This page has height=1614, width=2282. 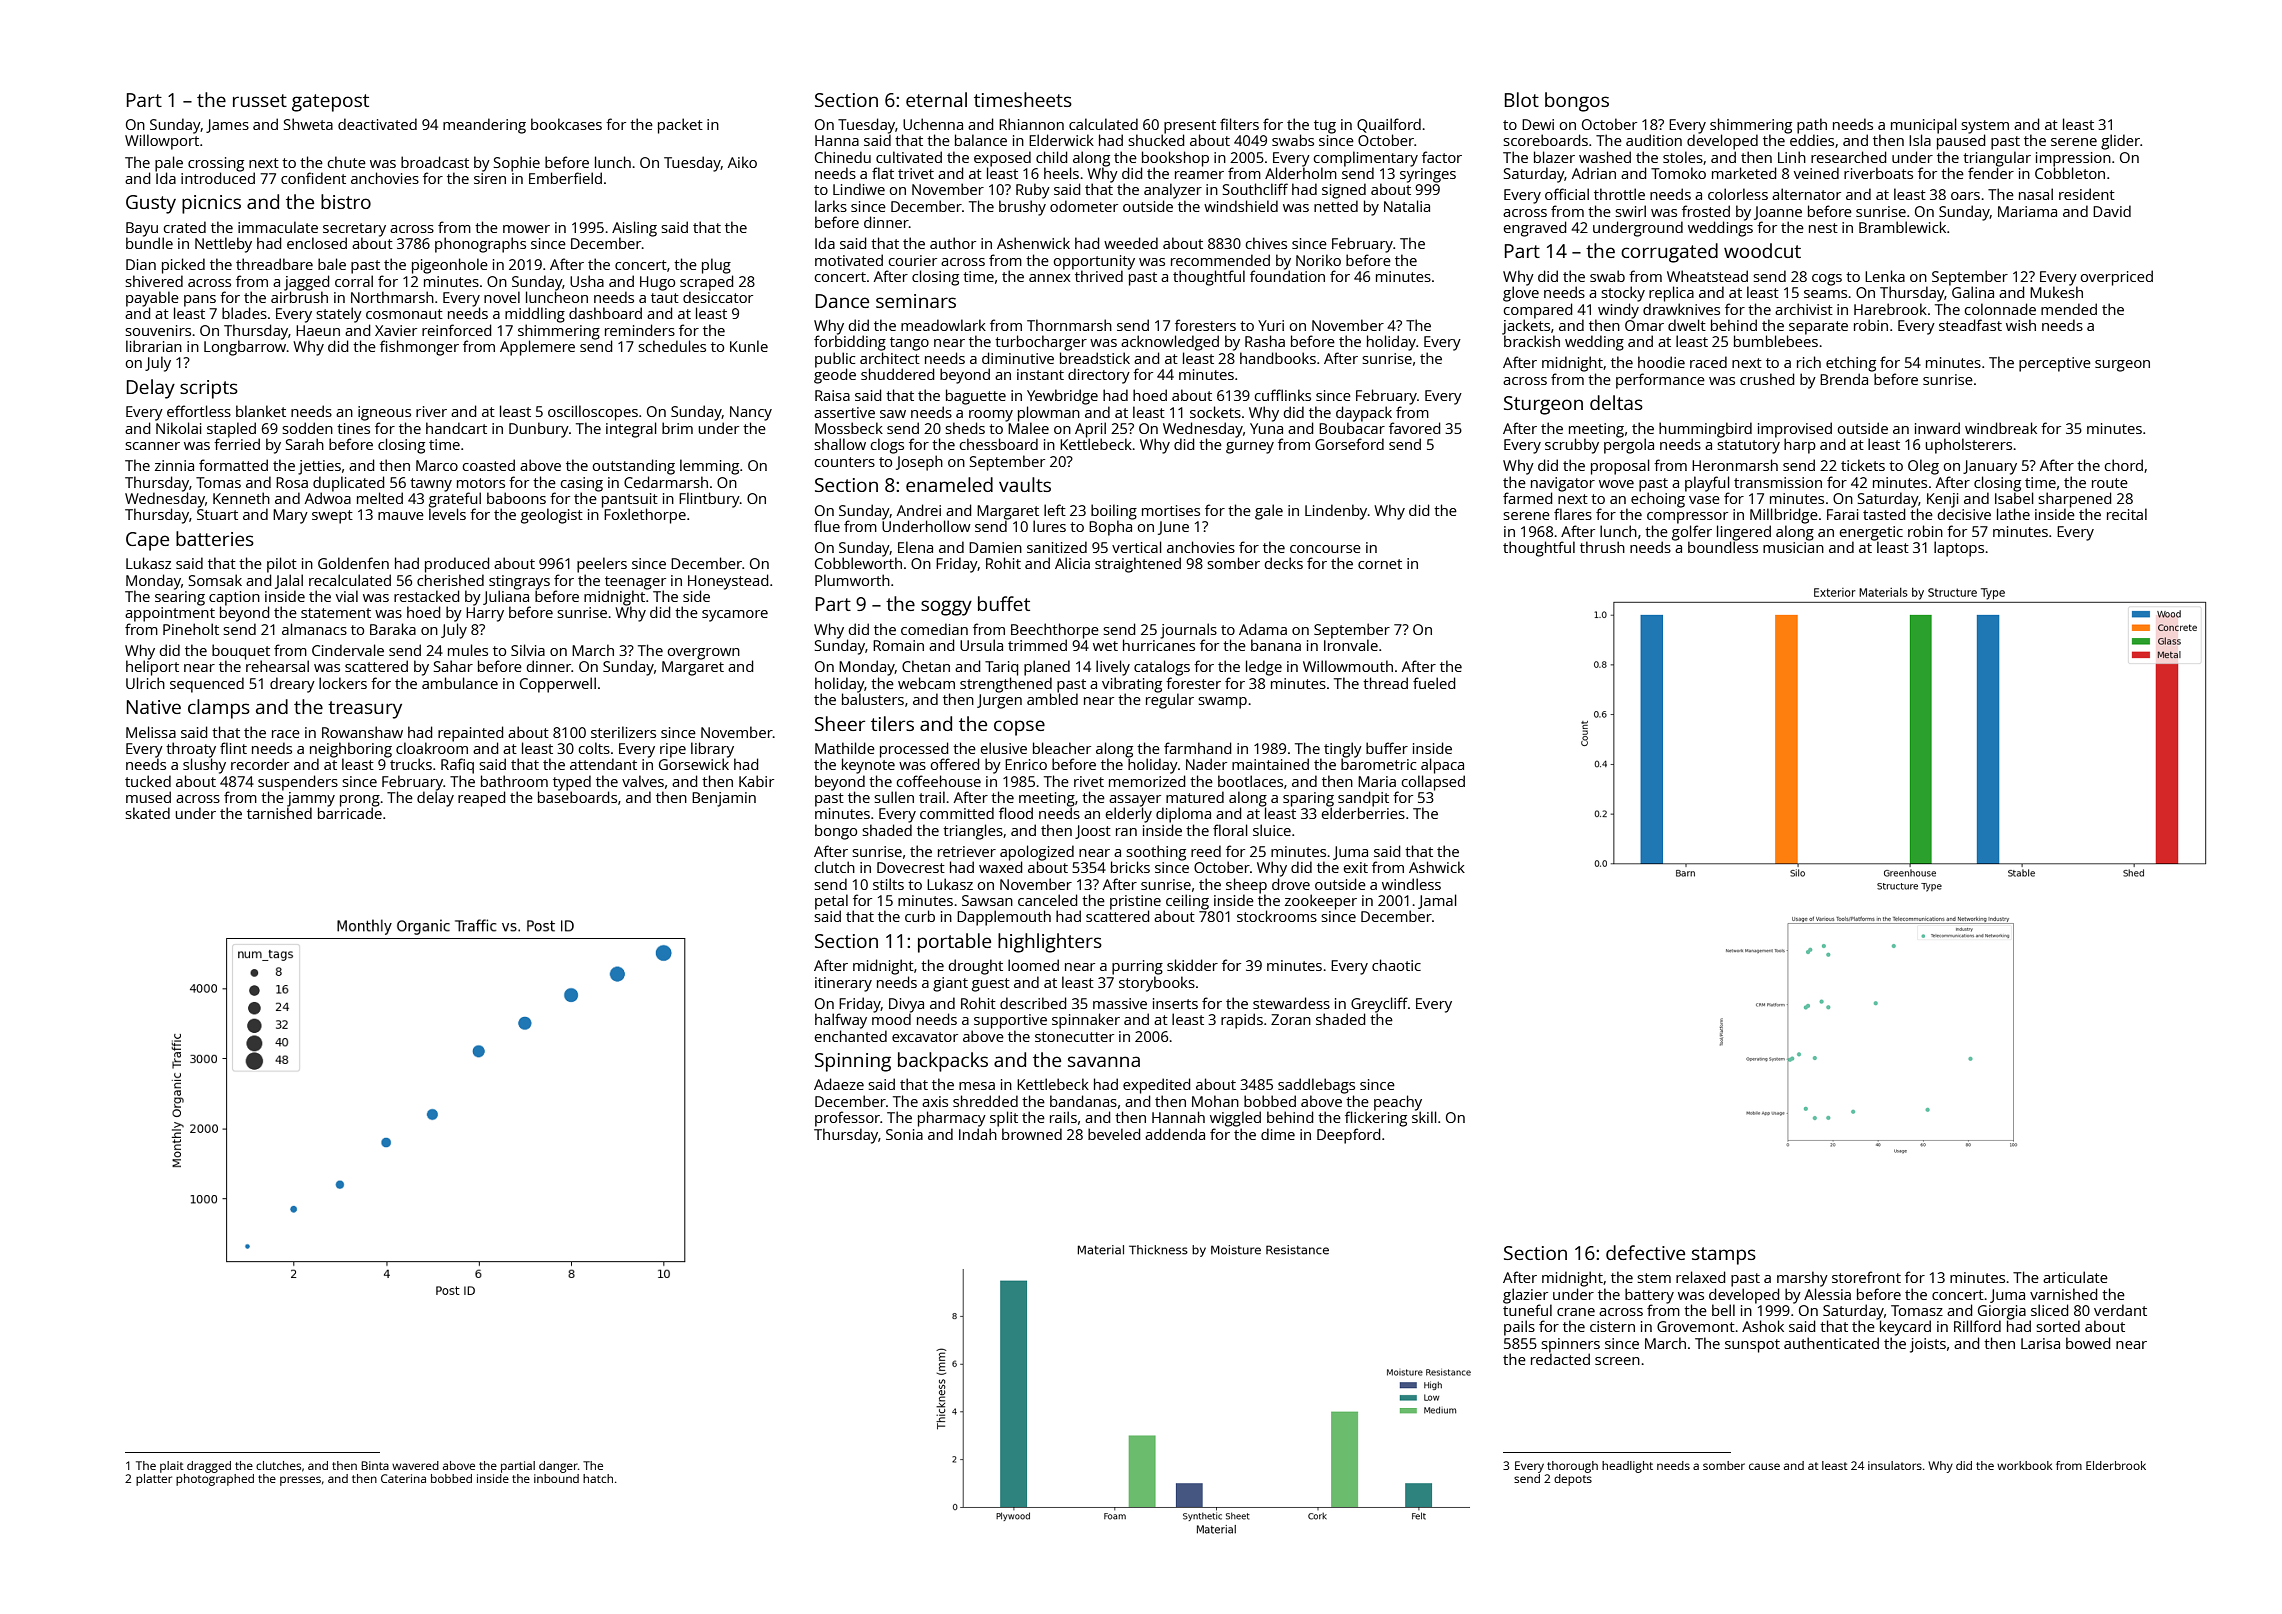 I want to click on municipal, so click(x=1924, y=126).
